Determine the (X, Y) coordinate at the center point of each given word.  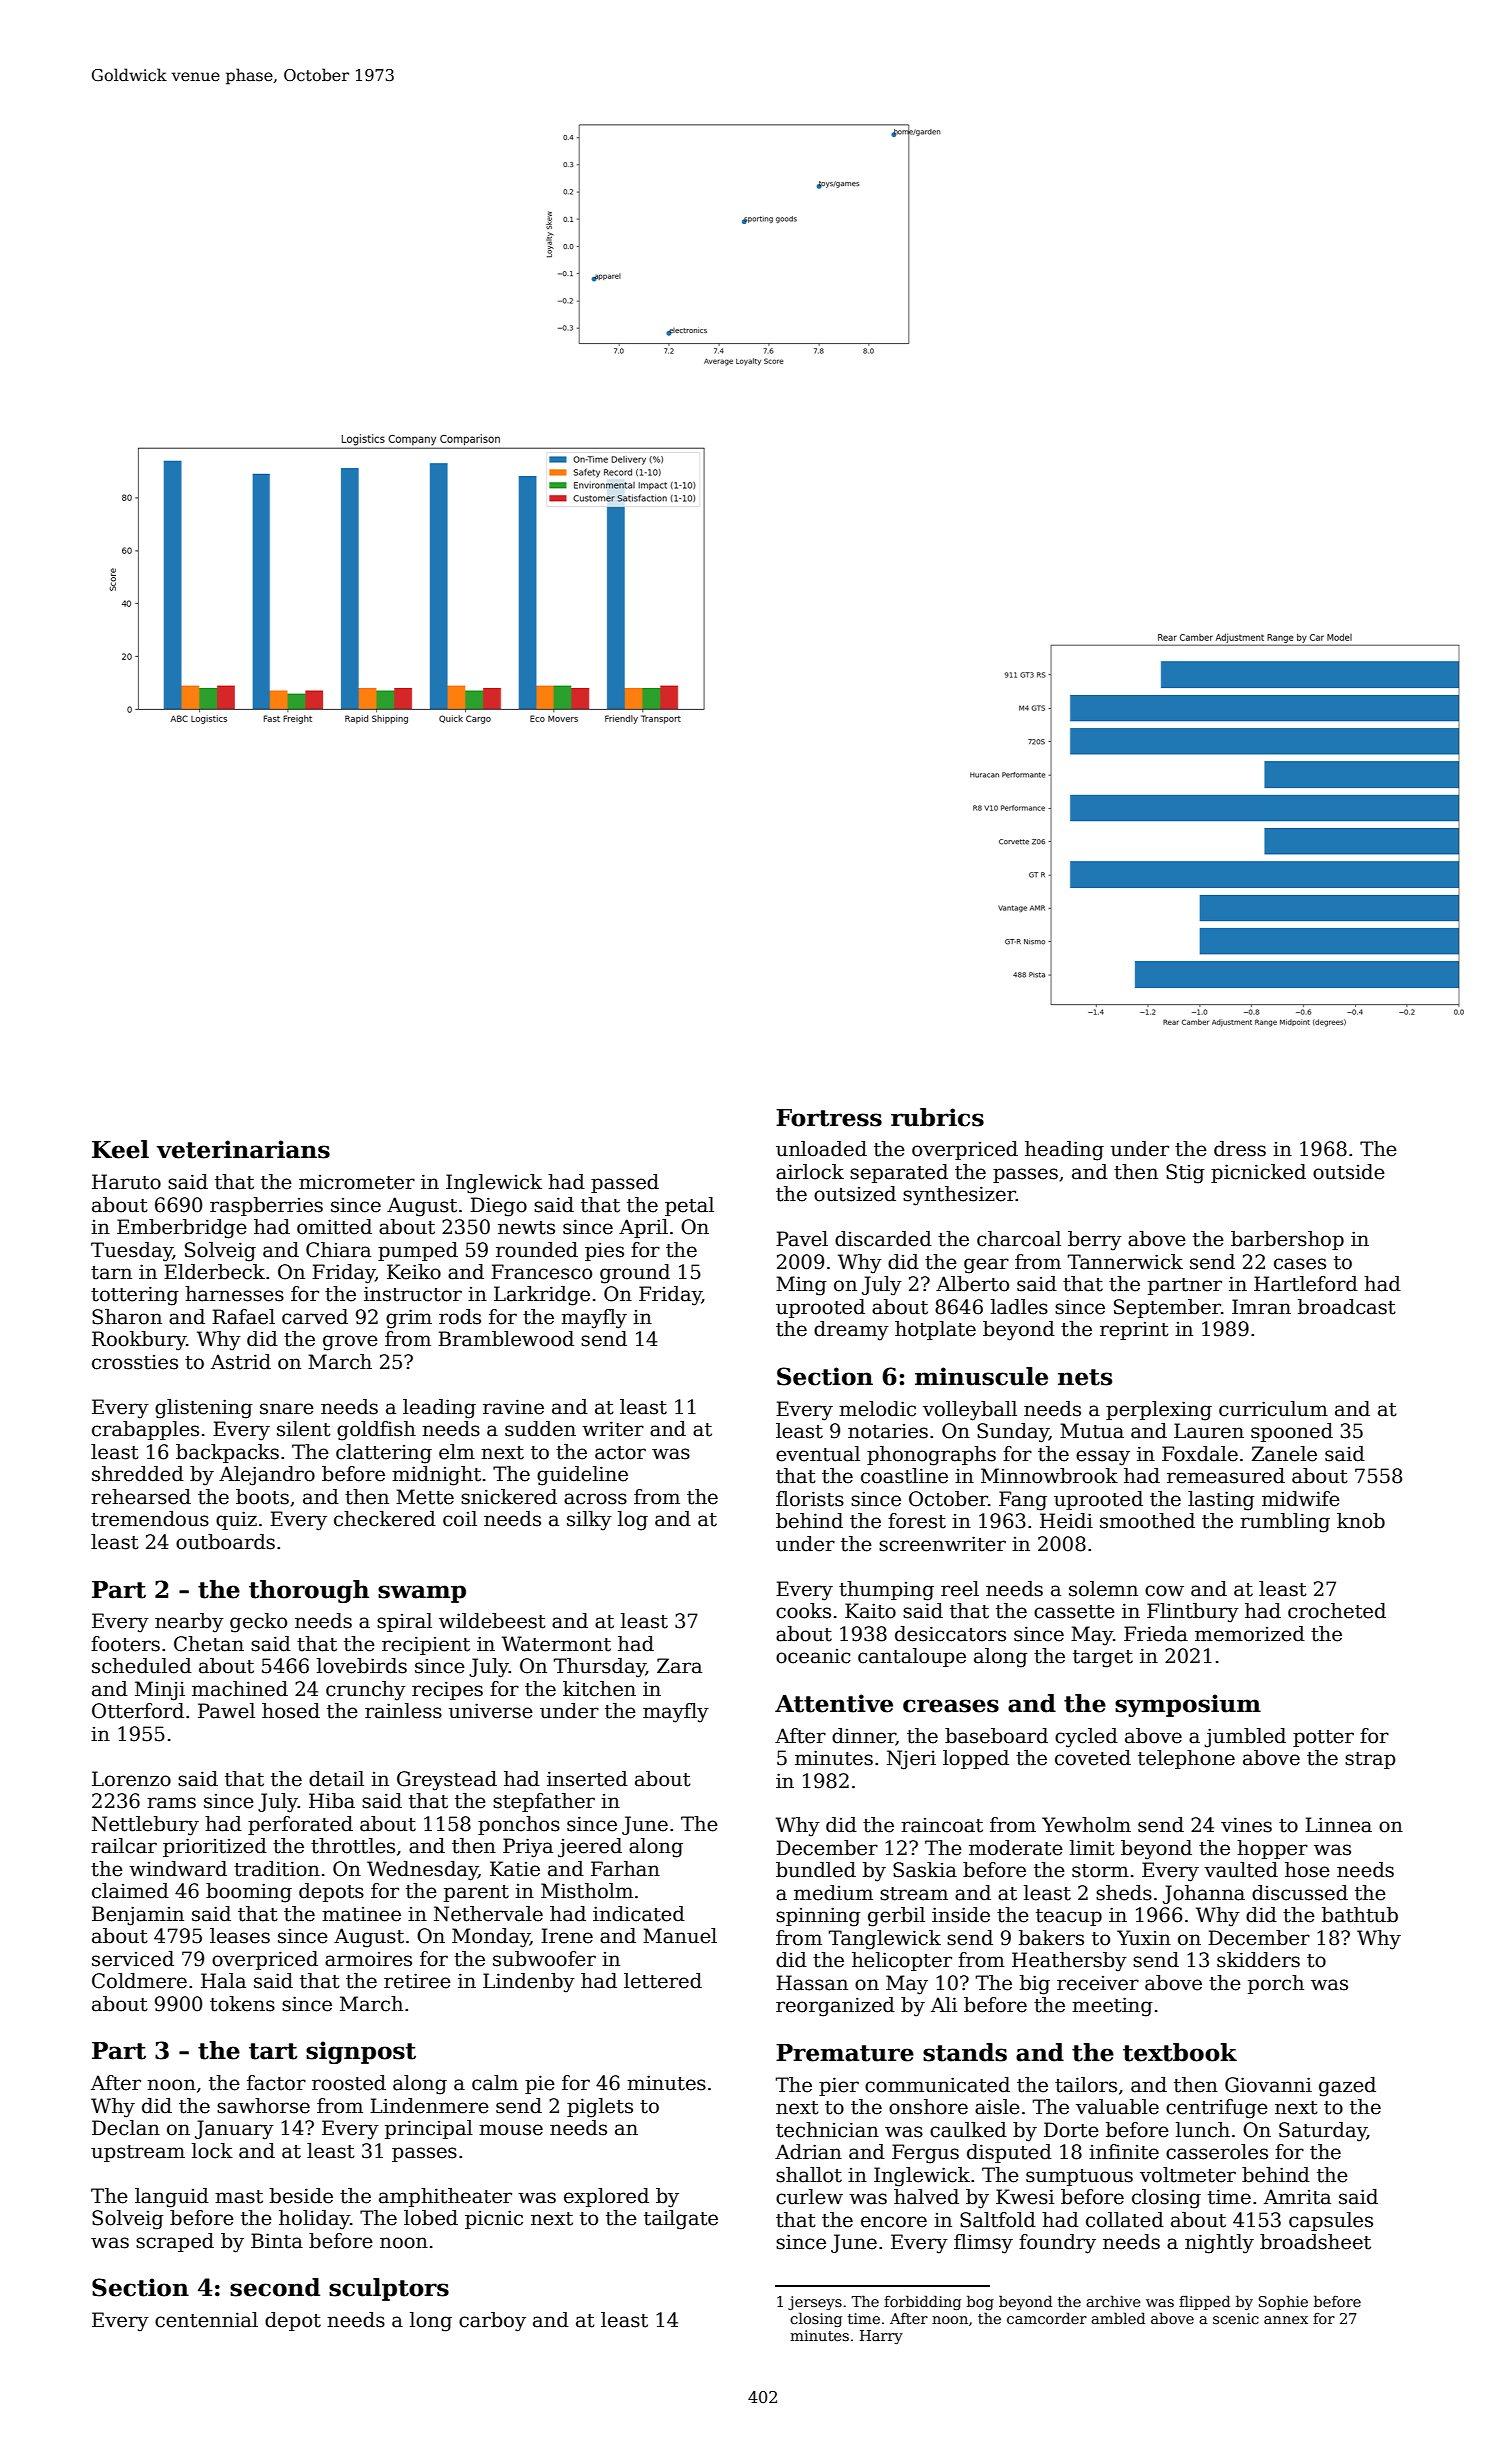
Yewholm (1086, 1825)
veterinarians (243, 1149)
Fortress (829, 1118)
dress (1240, 1149)
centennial (206, 2320)
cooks (803, 1611)
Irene (567, 1936)
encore (894, 2222)
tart (273, 2051)
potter (1323, 1738)
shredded (138, 1474)
